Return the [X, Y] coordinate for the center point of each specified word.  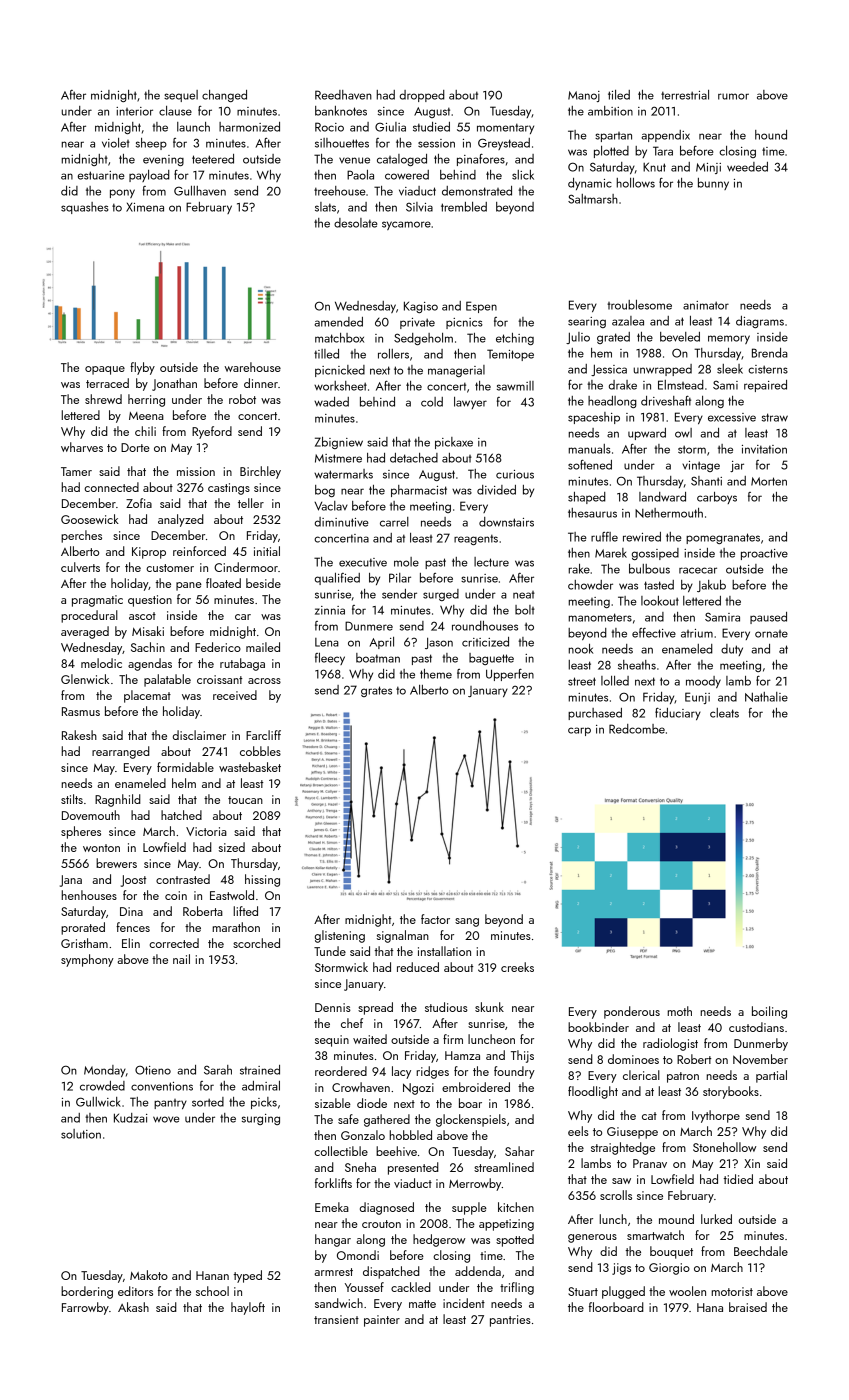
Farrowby [85, 1308]
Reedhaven [343, 95]
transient [336, 1319]
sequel [181, 96]
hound [771, 135]
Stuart [583, 1291]
